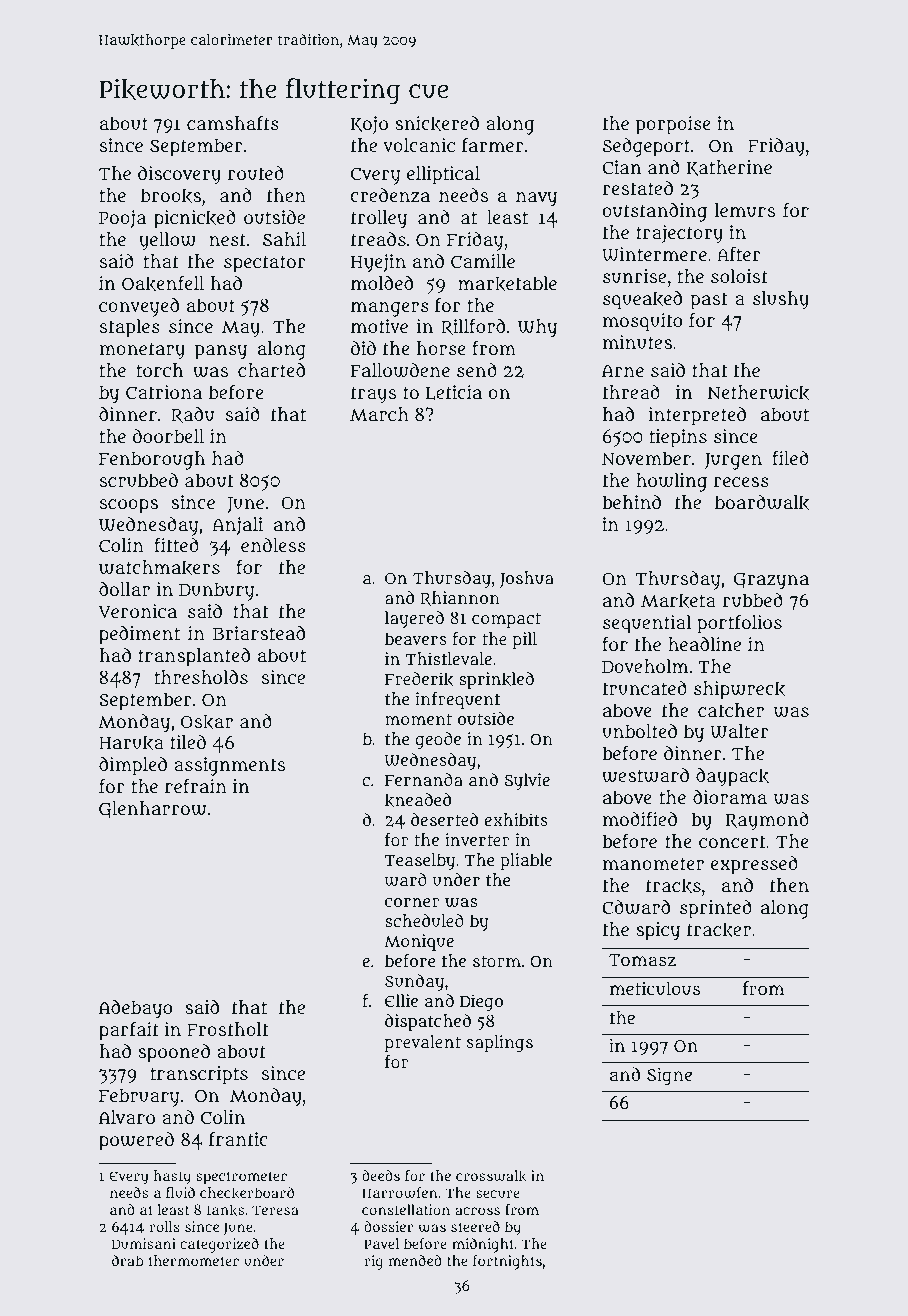  What do you see at coordinates (139, 1097) in the image?
I see `February` at bounding box center [139, 1097].
